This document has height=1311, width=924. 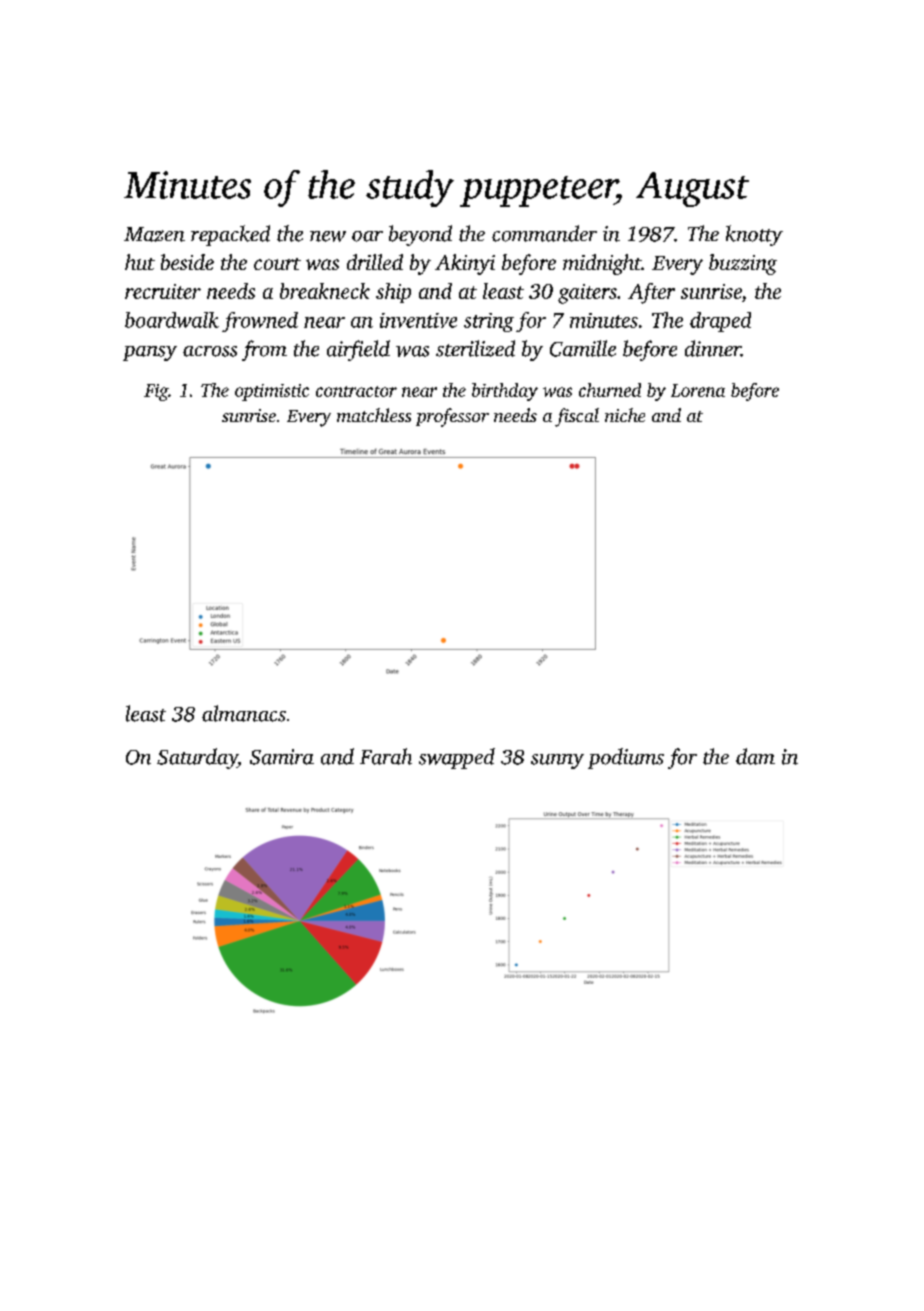 I want to click on fiscal, so click(x=577, y=417).
